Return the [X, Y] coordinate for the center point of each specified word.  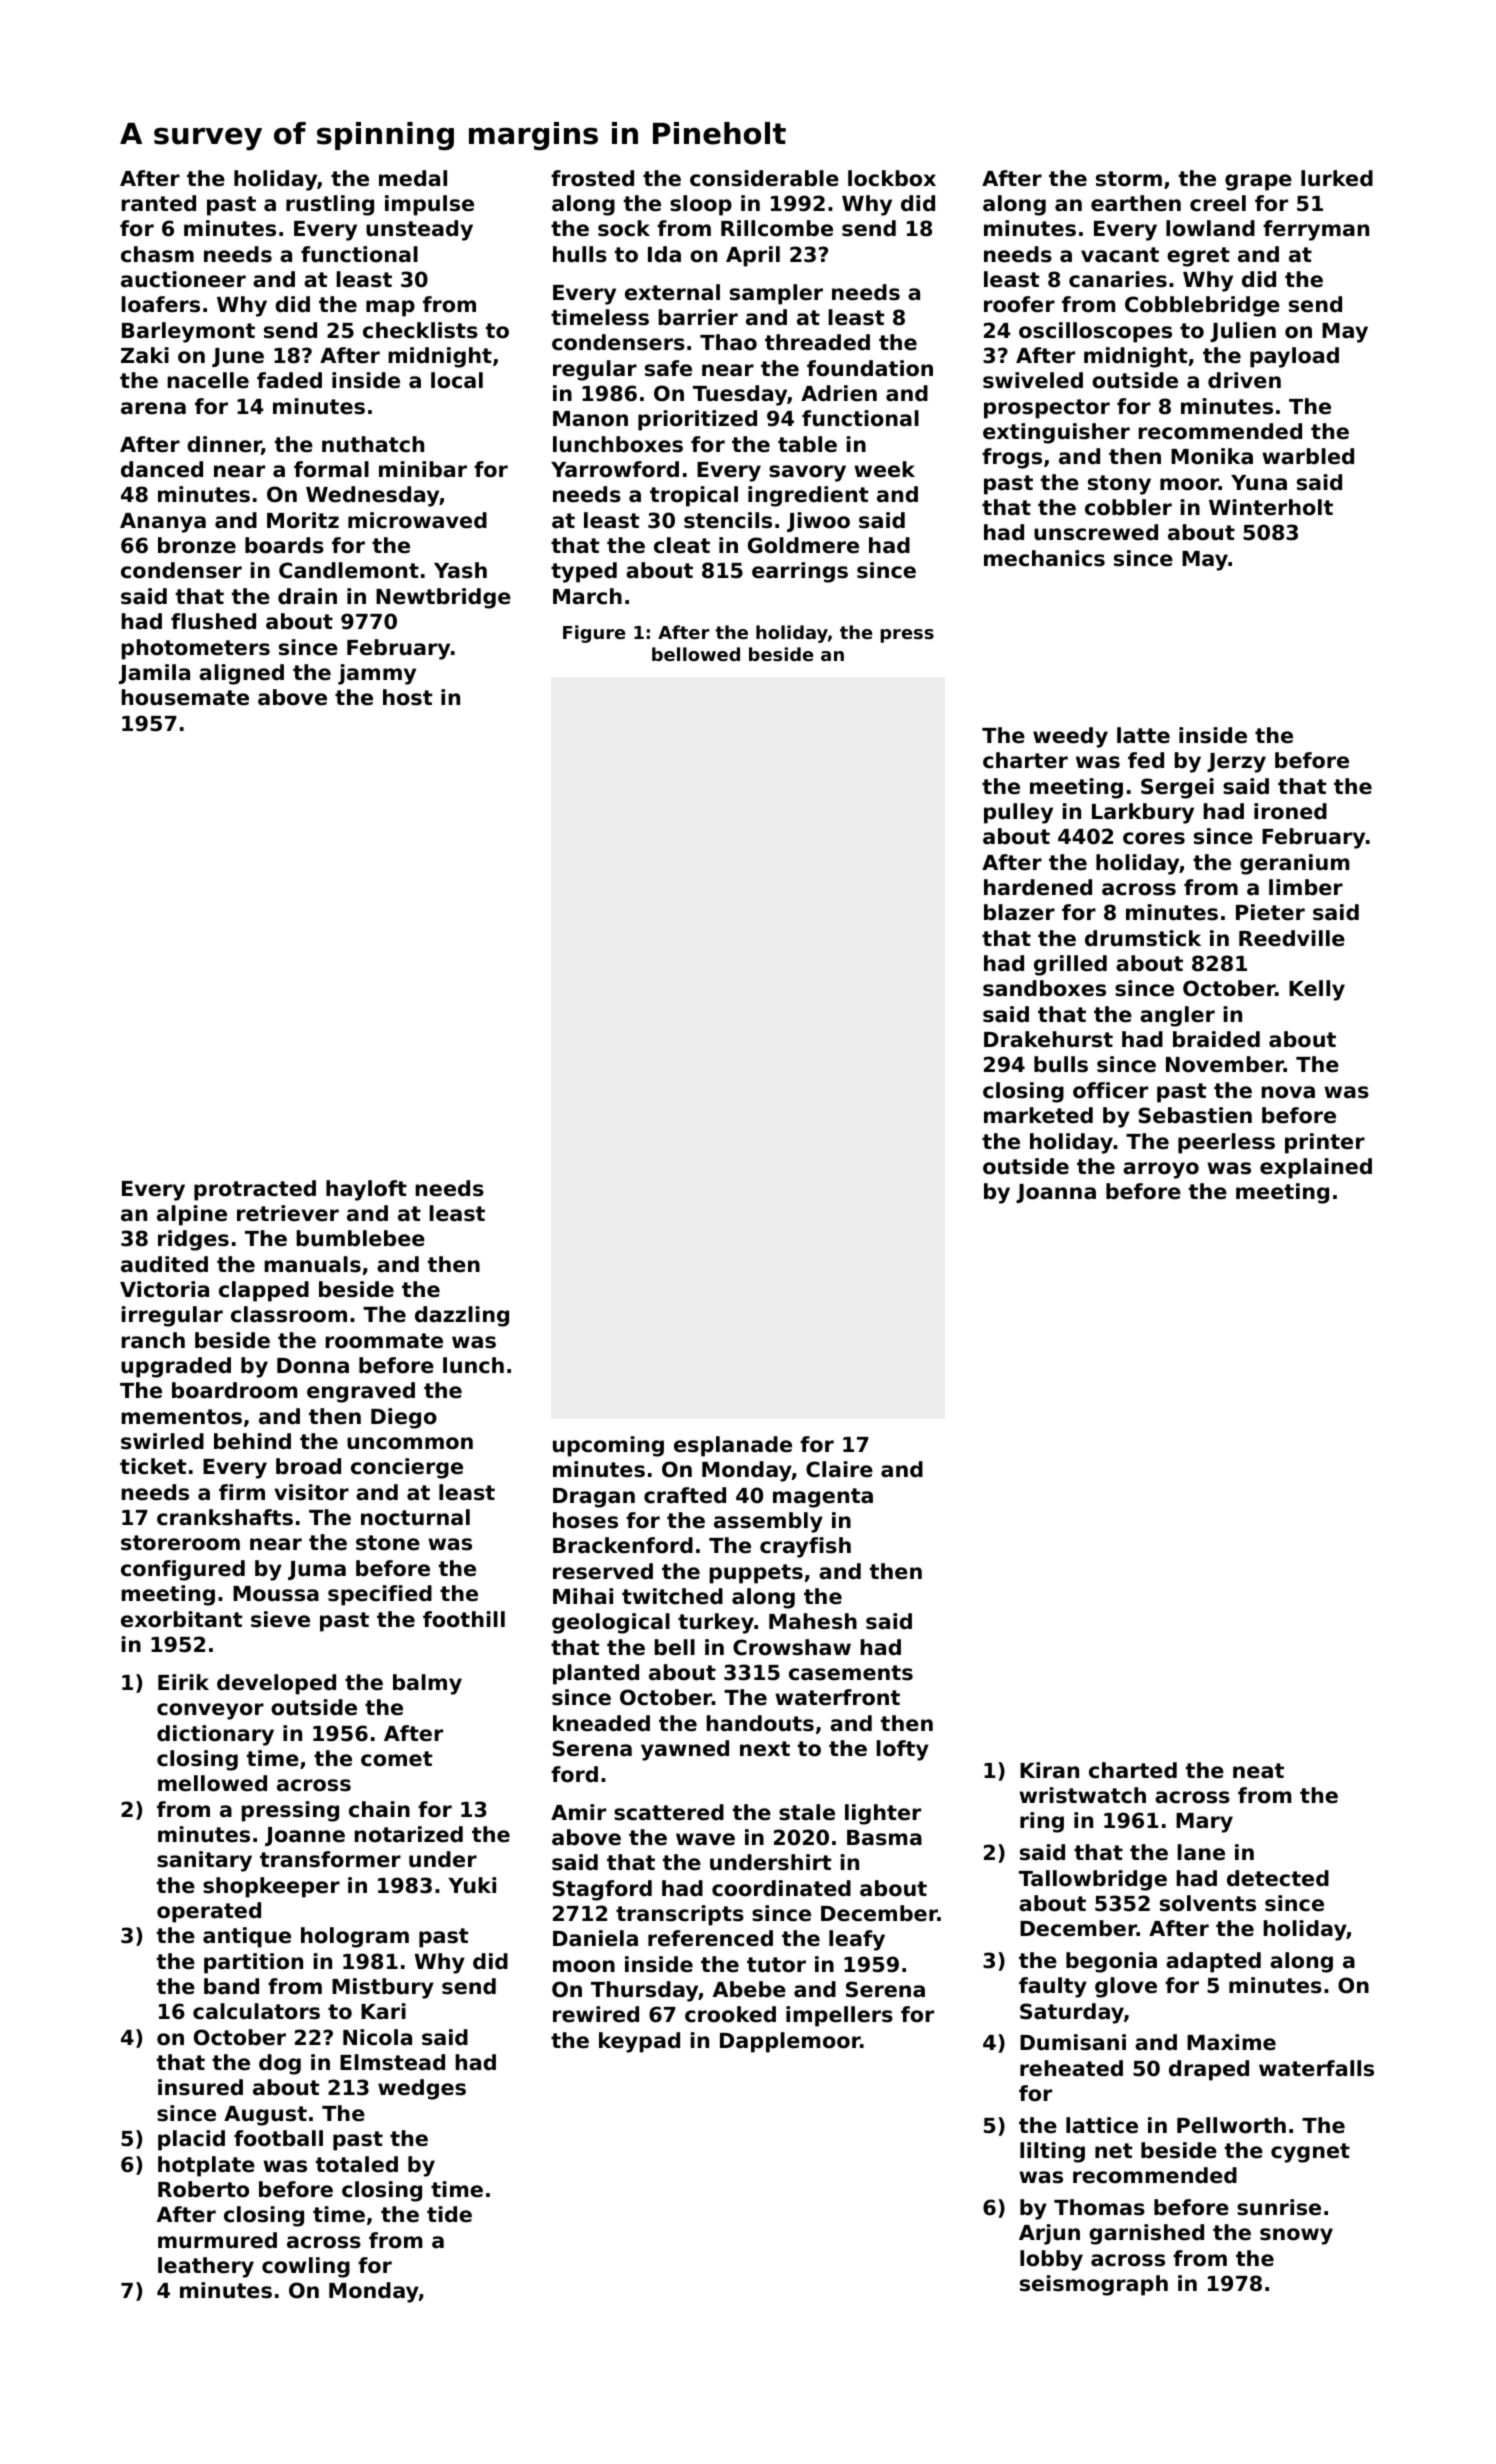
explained [1316, 1168]
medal [413, 178]
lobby [1051, 2260]
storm [1129, 179]
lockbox [892, 178]
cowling [306, 2267]
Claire [839, 1469]
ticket [153, 1466]
